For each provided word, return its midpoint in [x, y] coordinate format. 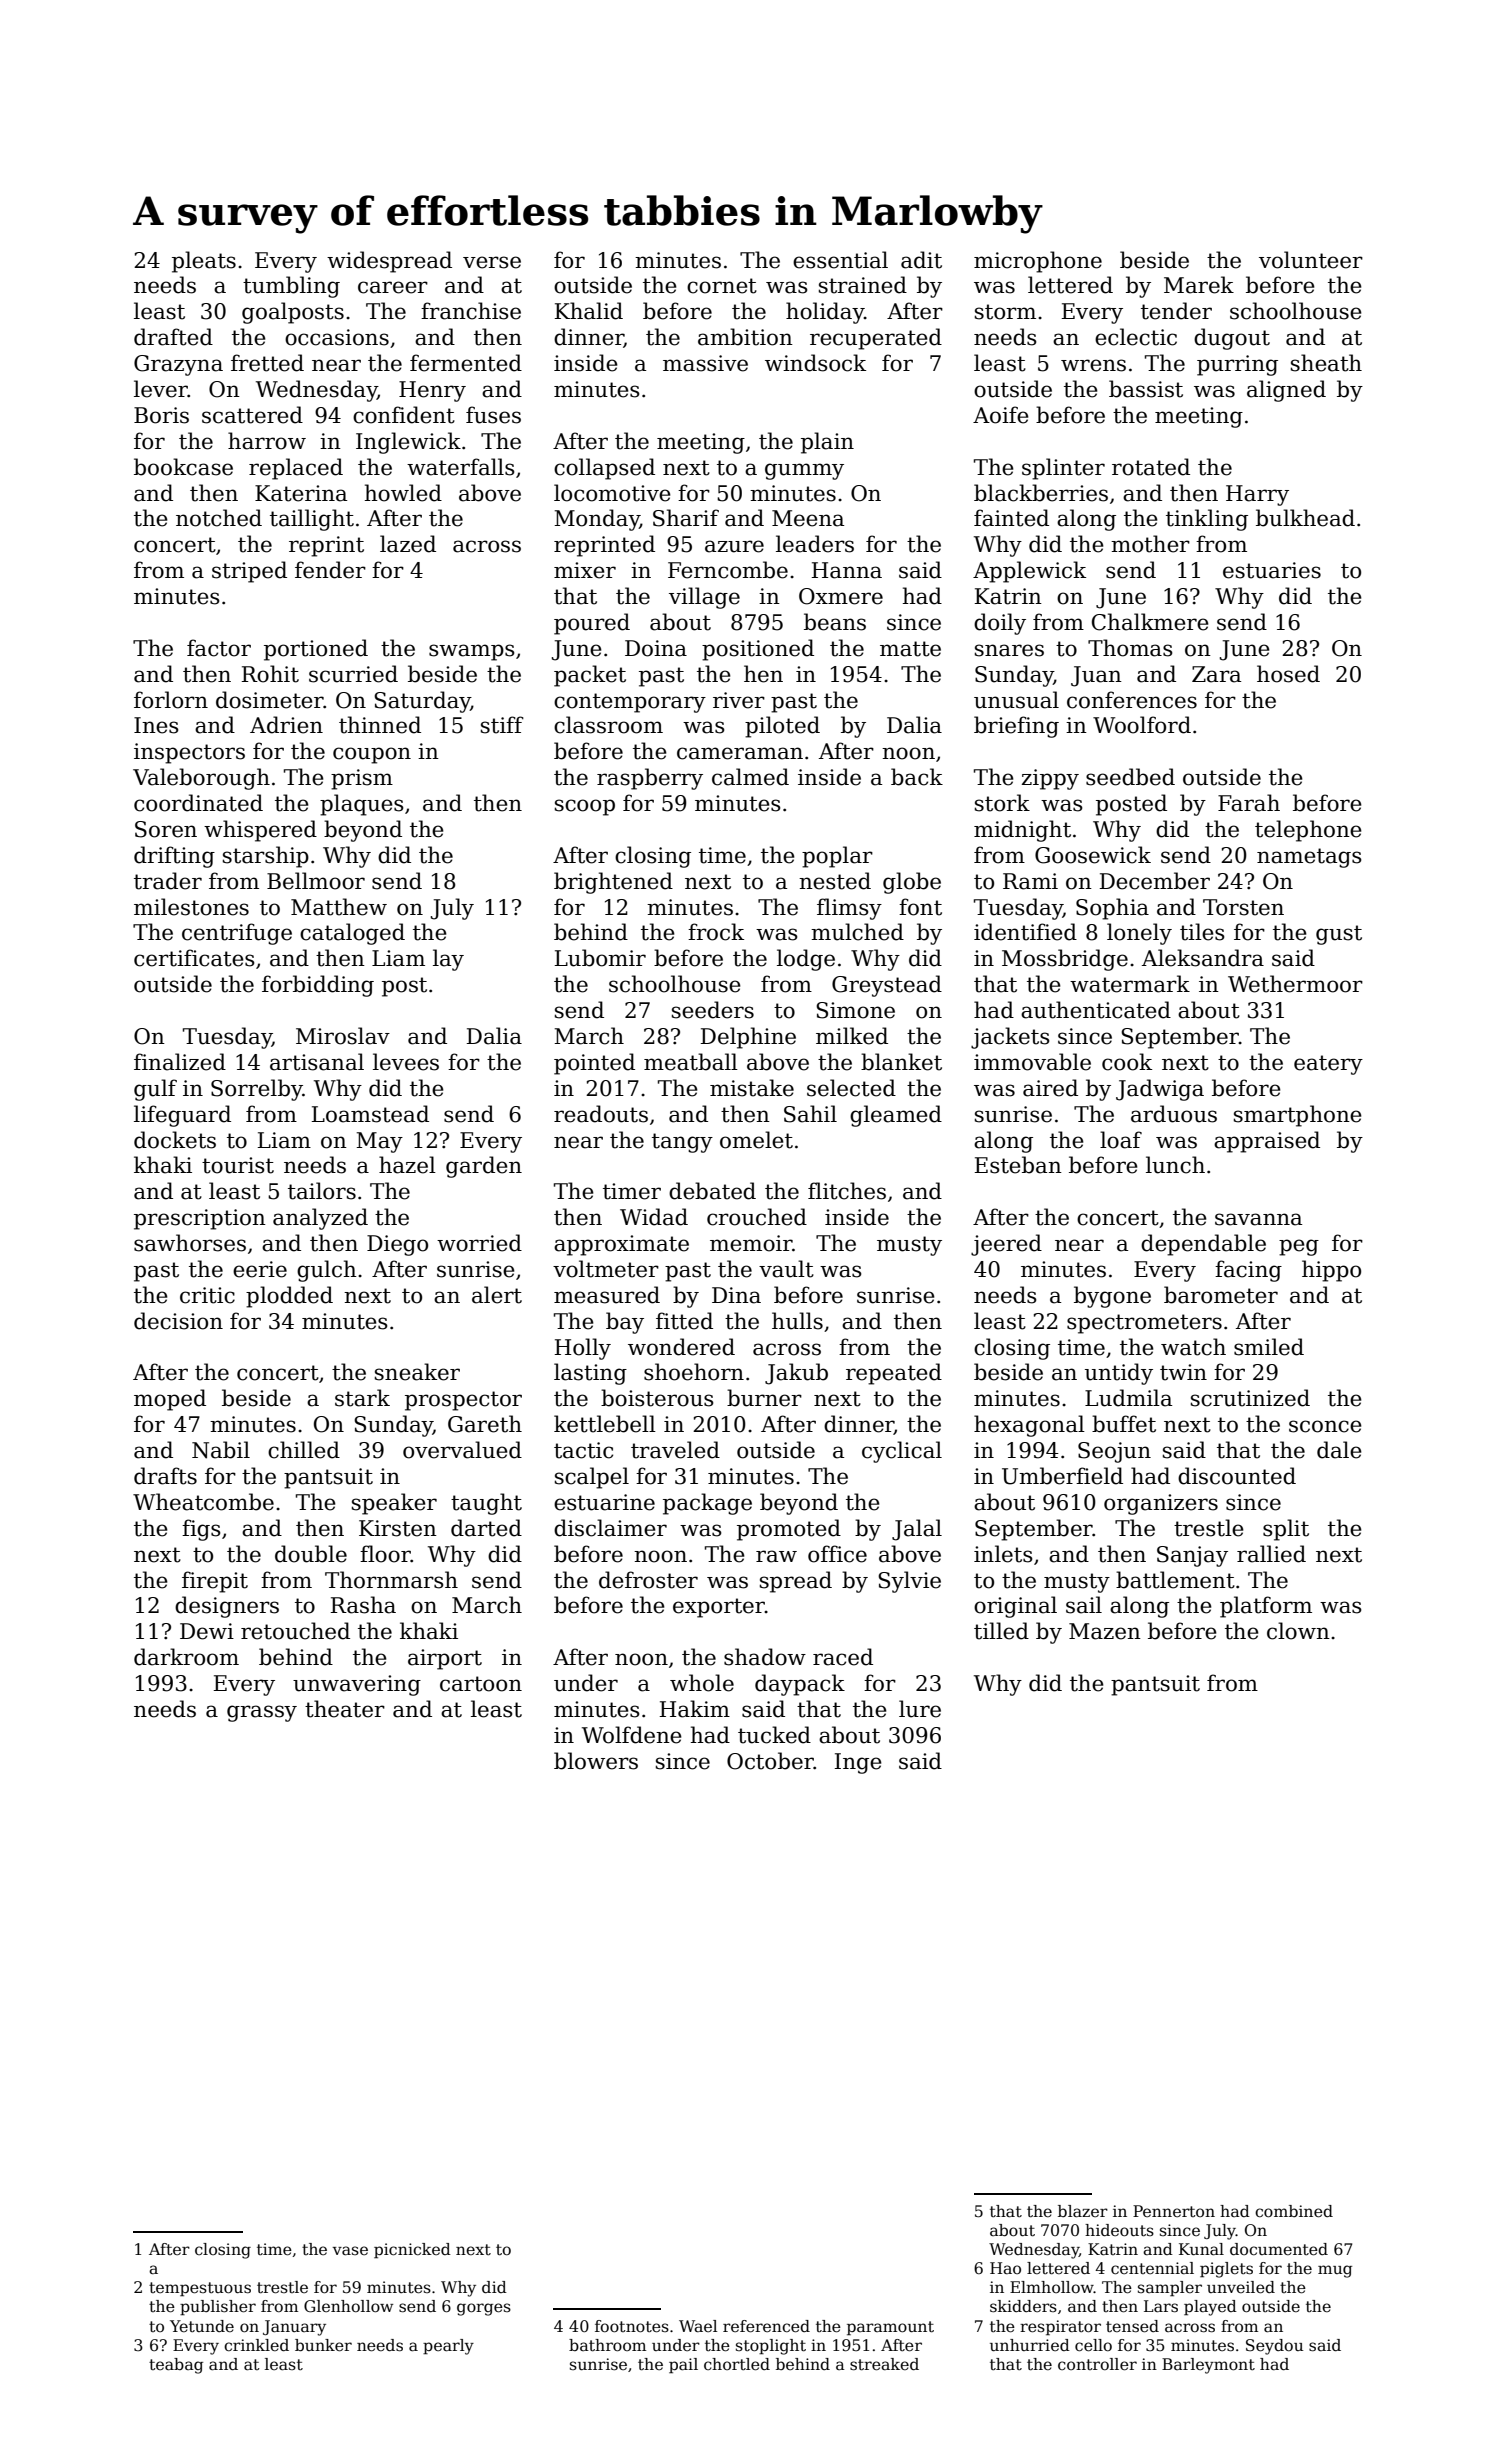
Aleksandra [1203, 958]
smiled [1269, 1347]
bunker [323, 2345]
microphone [1038, 262]
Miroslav [343, 1036]
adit [921, 260]
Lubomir [600, 958]
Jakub [796, 1374]
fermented [466, 363]
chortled [737, 2364]
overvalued [462, 1450]
